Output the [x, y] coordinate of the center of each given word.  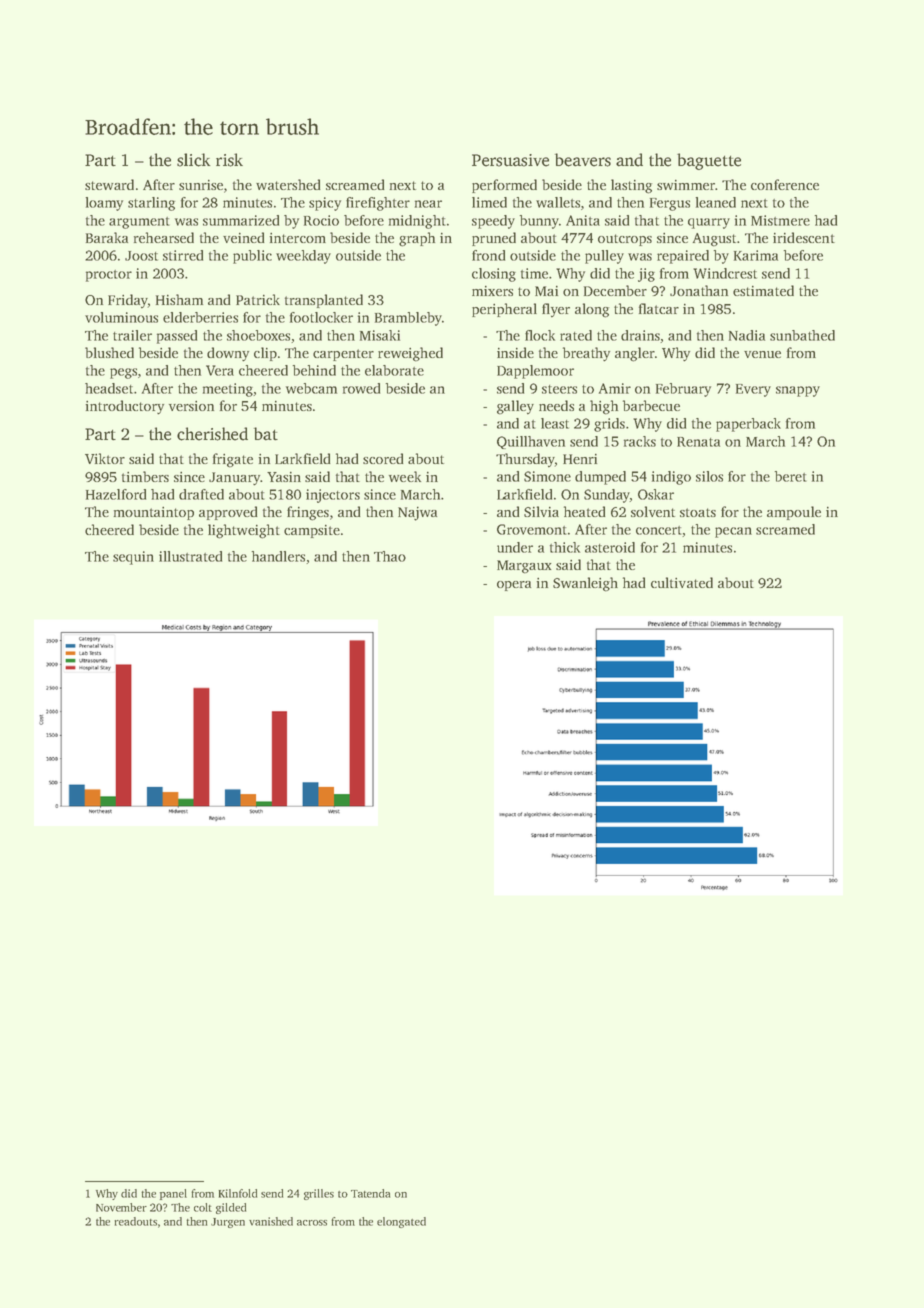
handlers [278, 556]
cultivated [682, 582]
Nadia [747, 335]
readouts [135, 1221]
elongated [401, 1222]
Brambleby [408, 319]
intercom [298, 238]
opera [514, 586]
